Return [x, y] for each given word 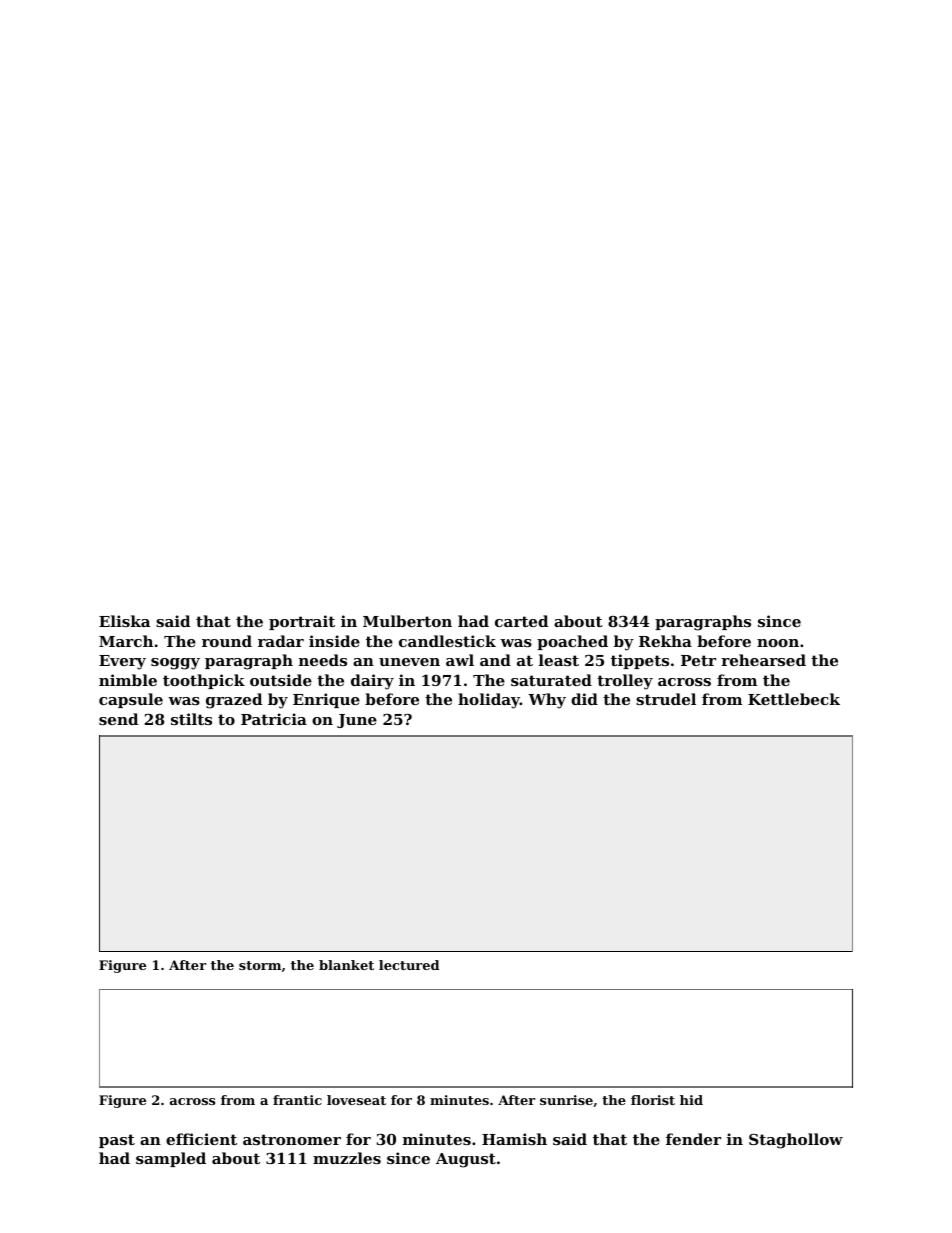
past [117, 1141]
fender [693, 1139]
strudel [666, 699]
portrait [302, 622]
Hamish [514, 1139]
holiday [489, 701]
